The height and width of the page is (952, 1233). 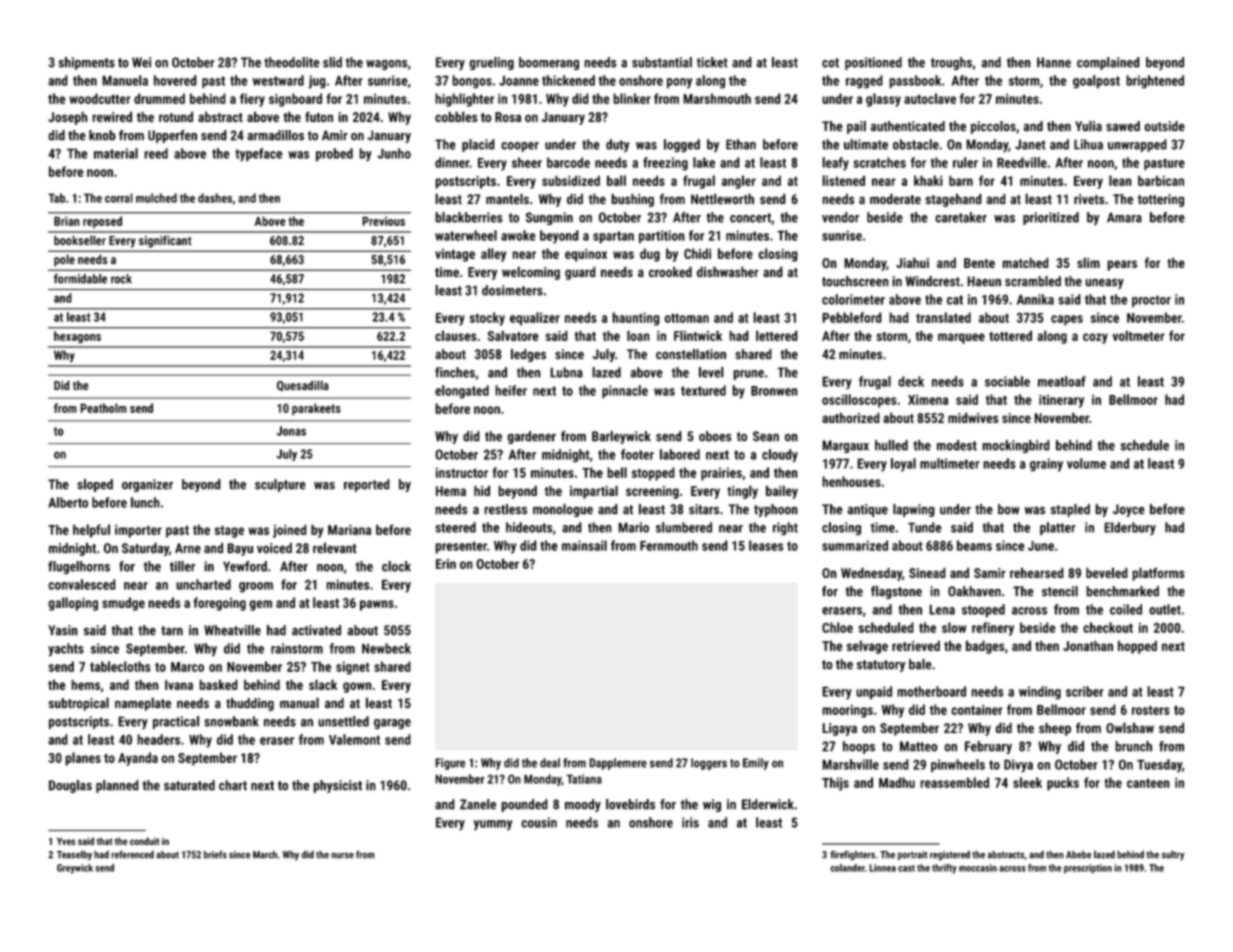 I want to click on wagons, so click(x=386, y=65).
